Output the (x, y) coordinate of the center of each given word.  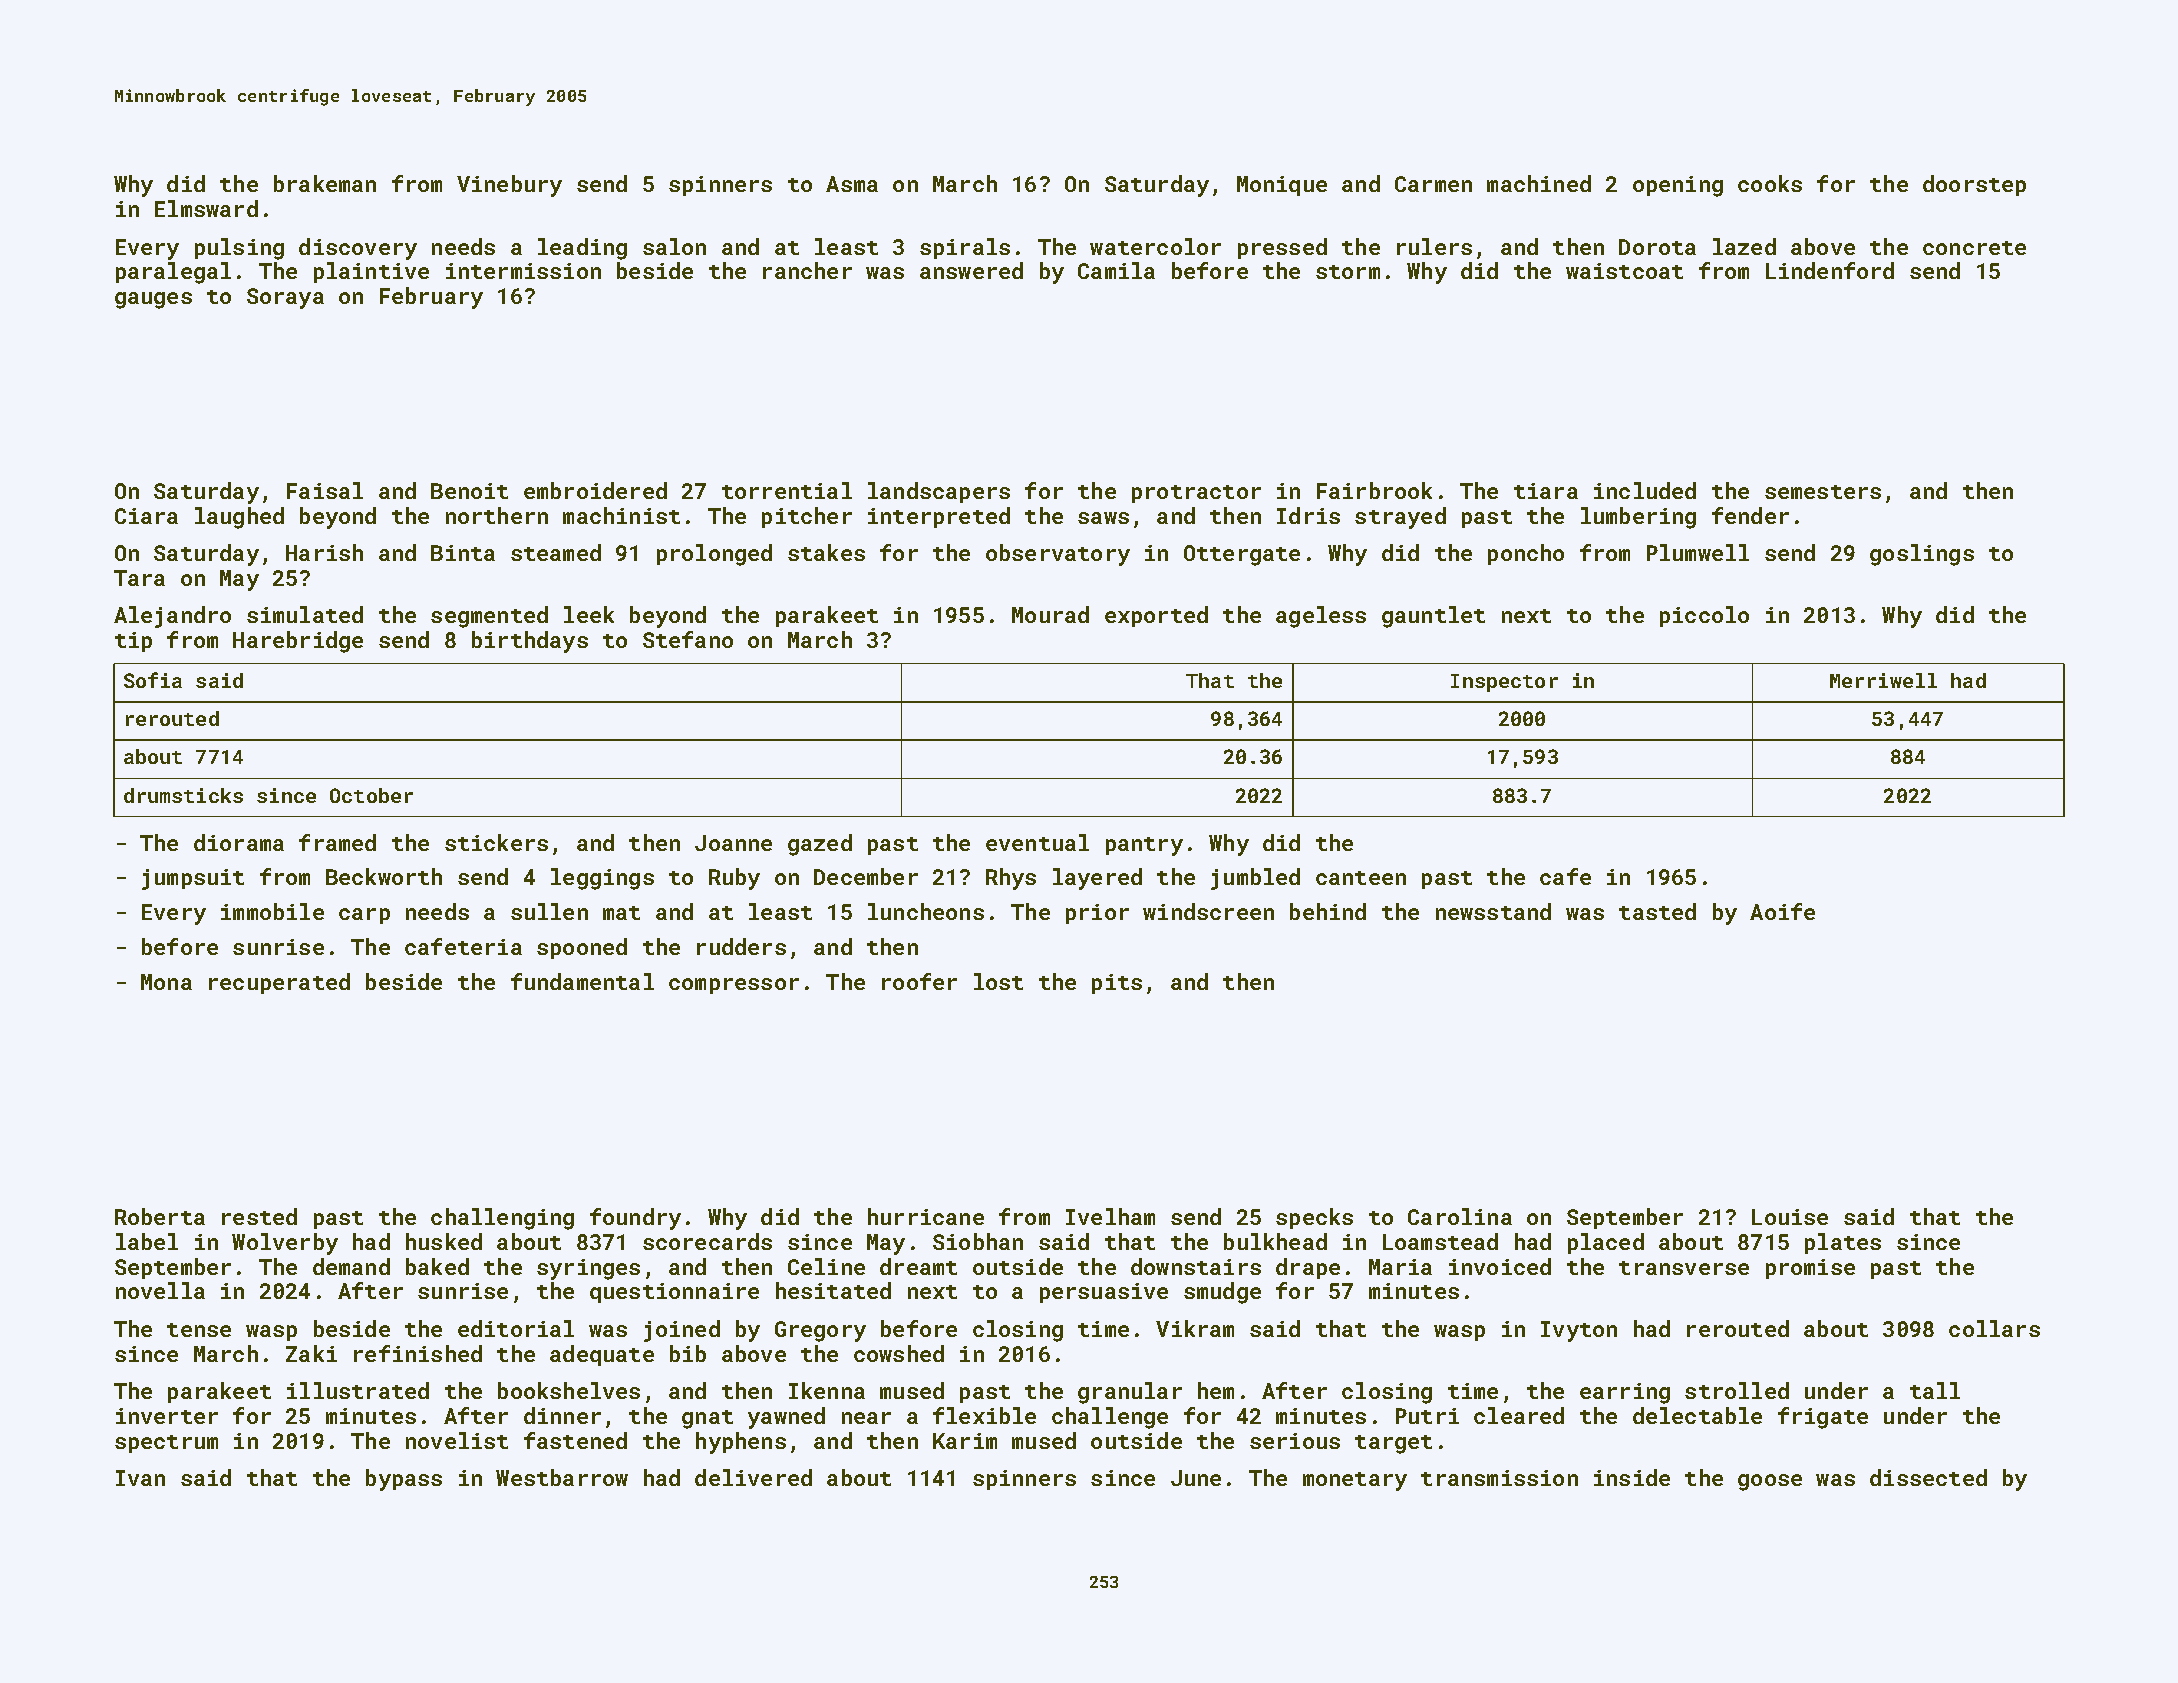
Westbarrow (562, 1477)
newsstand (1493, 911)
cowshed (899, 1353)
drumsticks (183, 795)
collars (1994, 1328)
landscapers (939, 492)
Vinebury (509, 186)
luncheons (926, 911)
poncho (1526, 554)
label (147, 1241)
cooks (1770, 183)
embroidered (595, 490)
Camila (1116, 270)
